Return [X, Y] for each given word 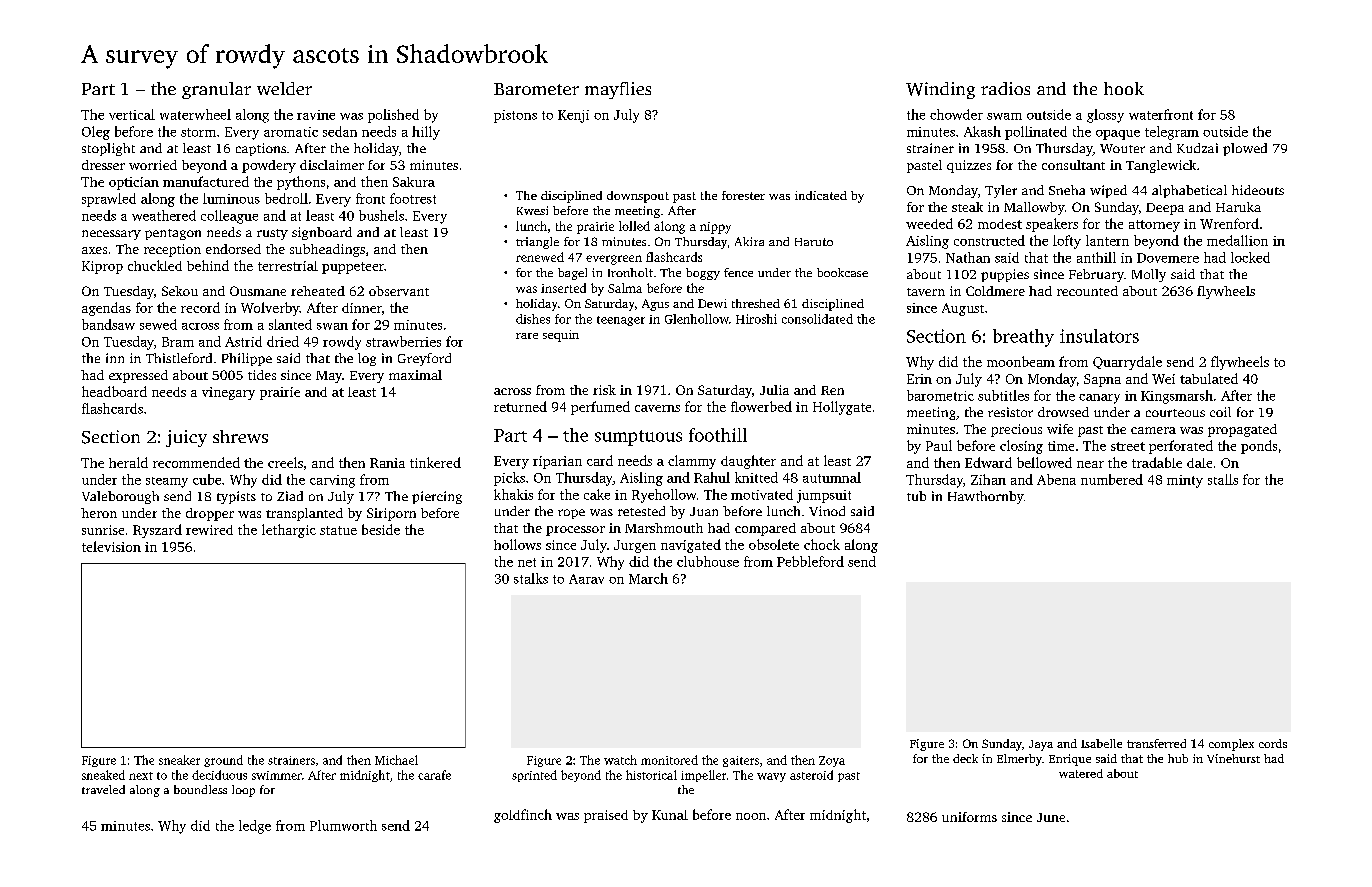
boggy [703, 274]
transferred [1156, 743]
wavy [771, 777]
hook [1124, 88]
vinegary [228, 393]
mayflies [618, 90]
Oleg [96, 133]
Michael [396, 760]
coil [1220, 412]
